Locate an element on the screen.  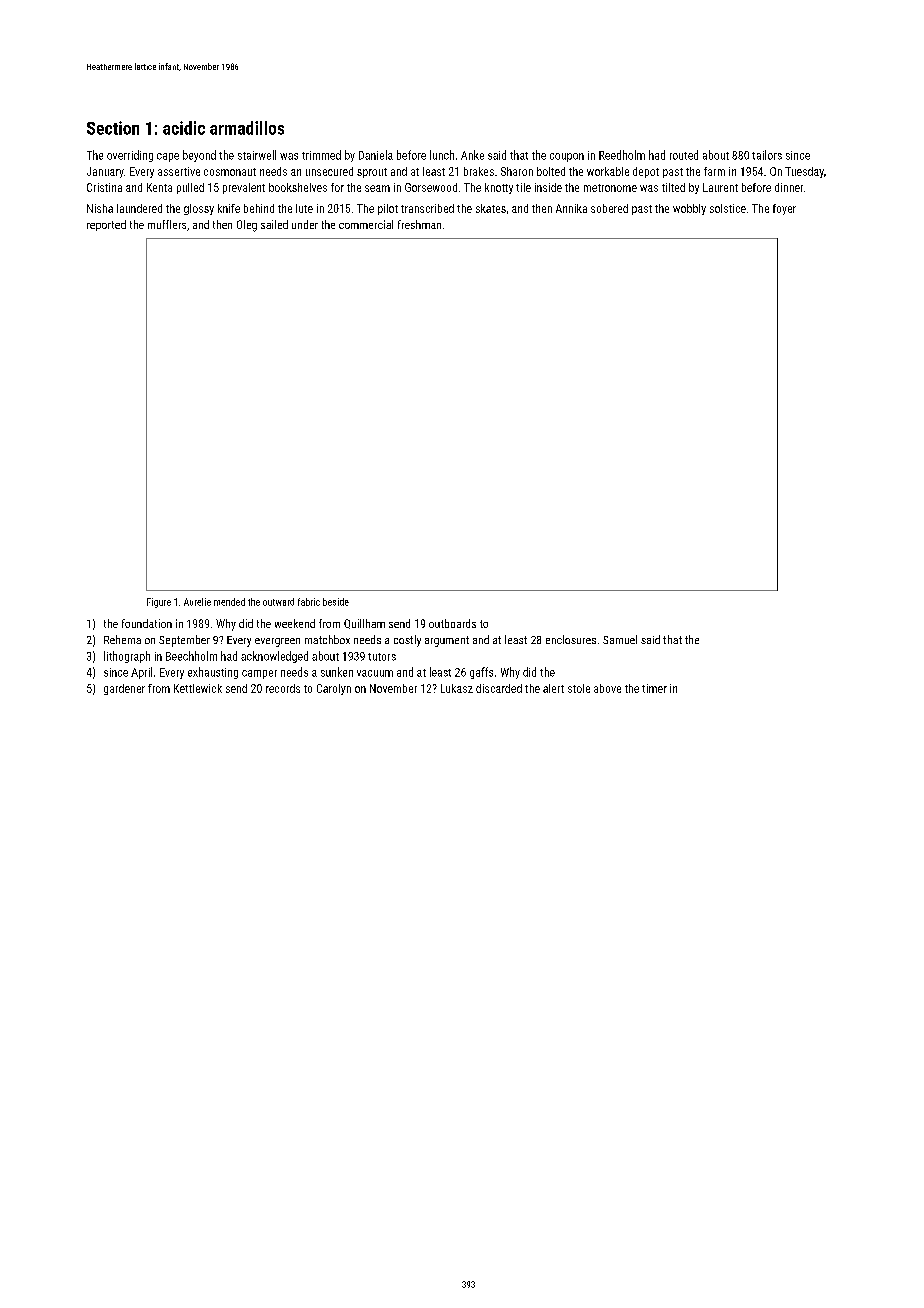
Kettlewick is located at coordinates (198, 688).
